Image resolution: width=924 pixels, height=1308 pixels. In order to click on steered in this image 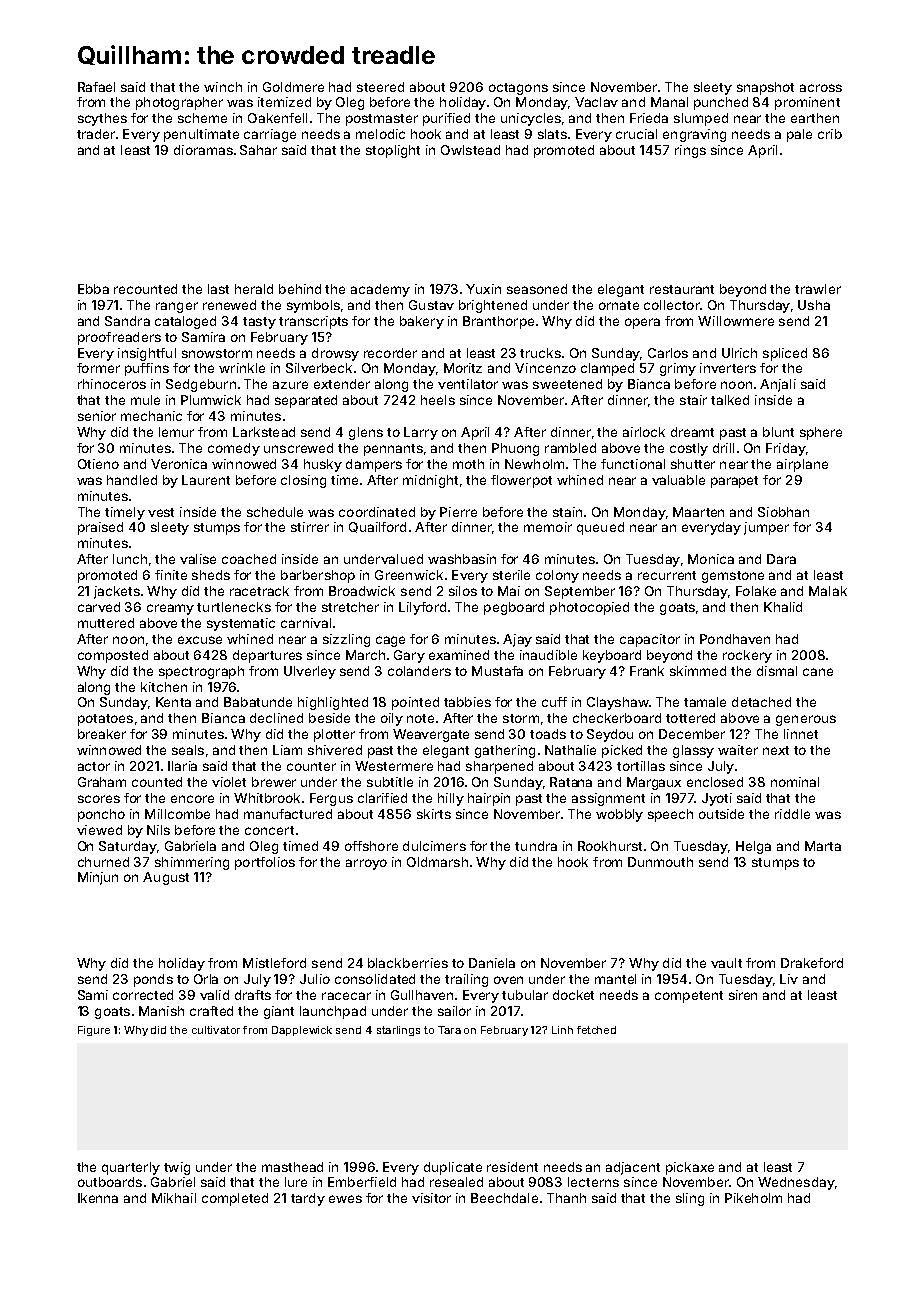, I will do `click(380, 87)`.
